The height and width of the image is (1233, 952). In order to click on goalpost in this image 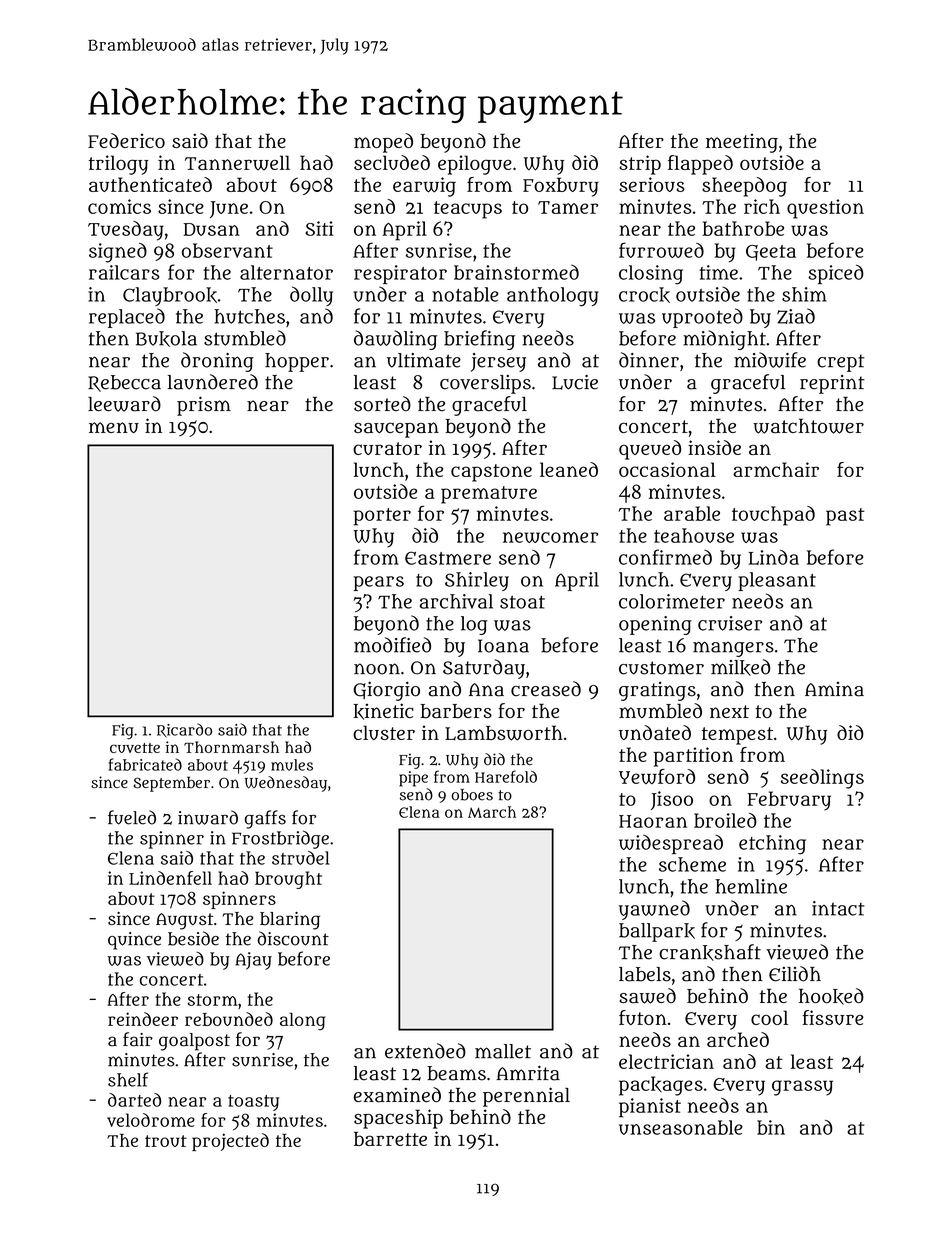, I will do `click(194, 1042)`.
